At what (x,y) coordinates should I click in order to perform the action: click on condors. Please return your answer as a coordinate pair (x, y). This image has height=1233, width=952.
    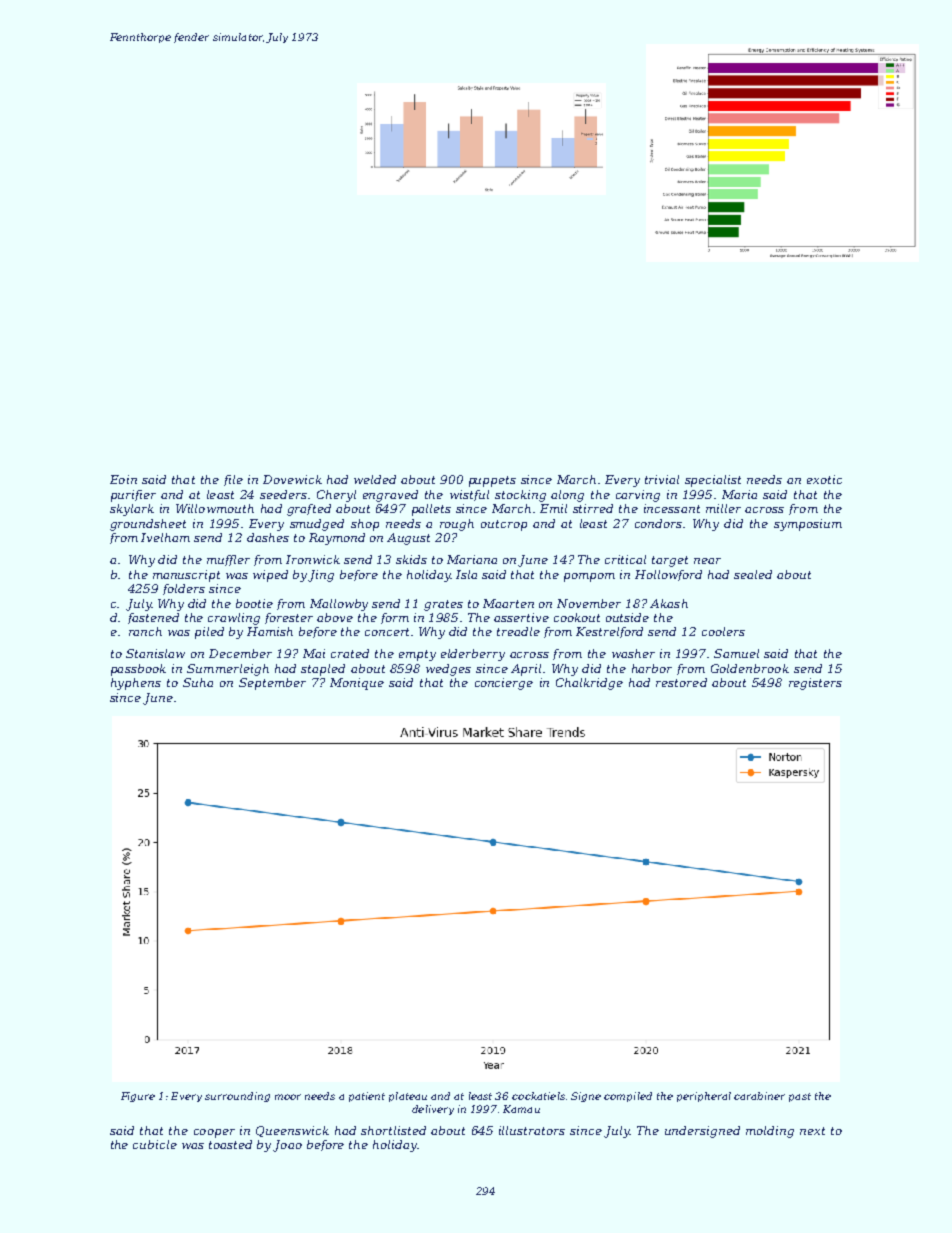
    Looking at the image, I should click on (658, 523).
